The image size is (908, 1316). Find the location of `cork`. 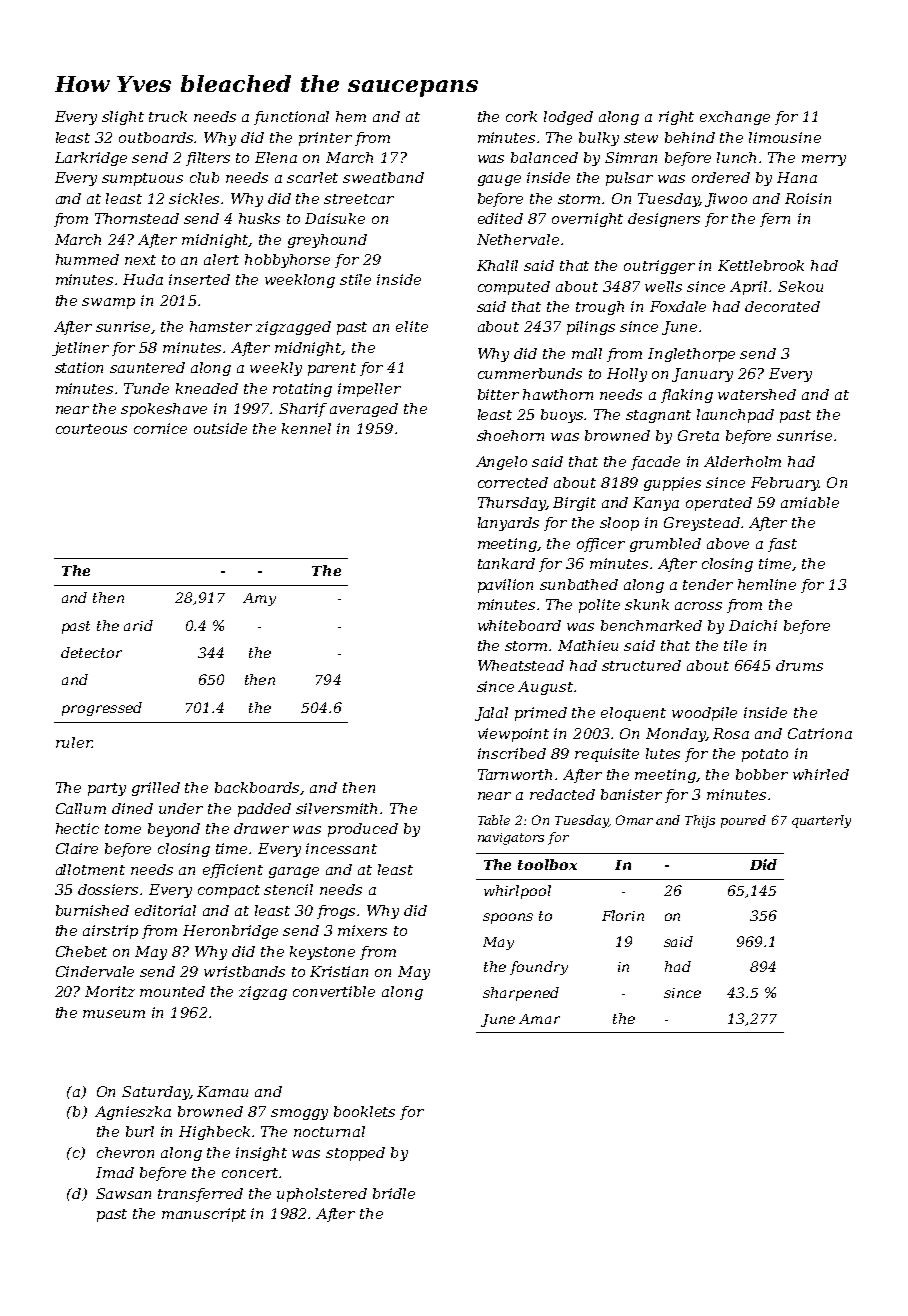

cork is located at coordinates (521, 116).
